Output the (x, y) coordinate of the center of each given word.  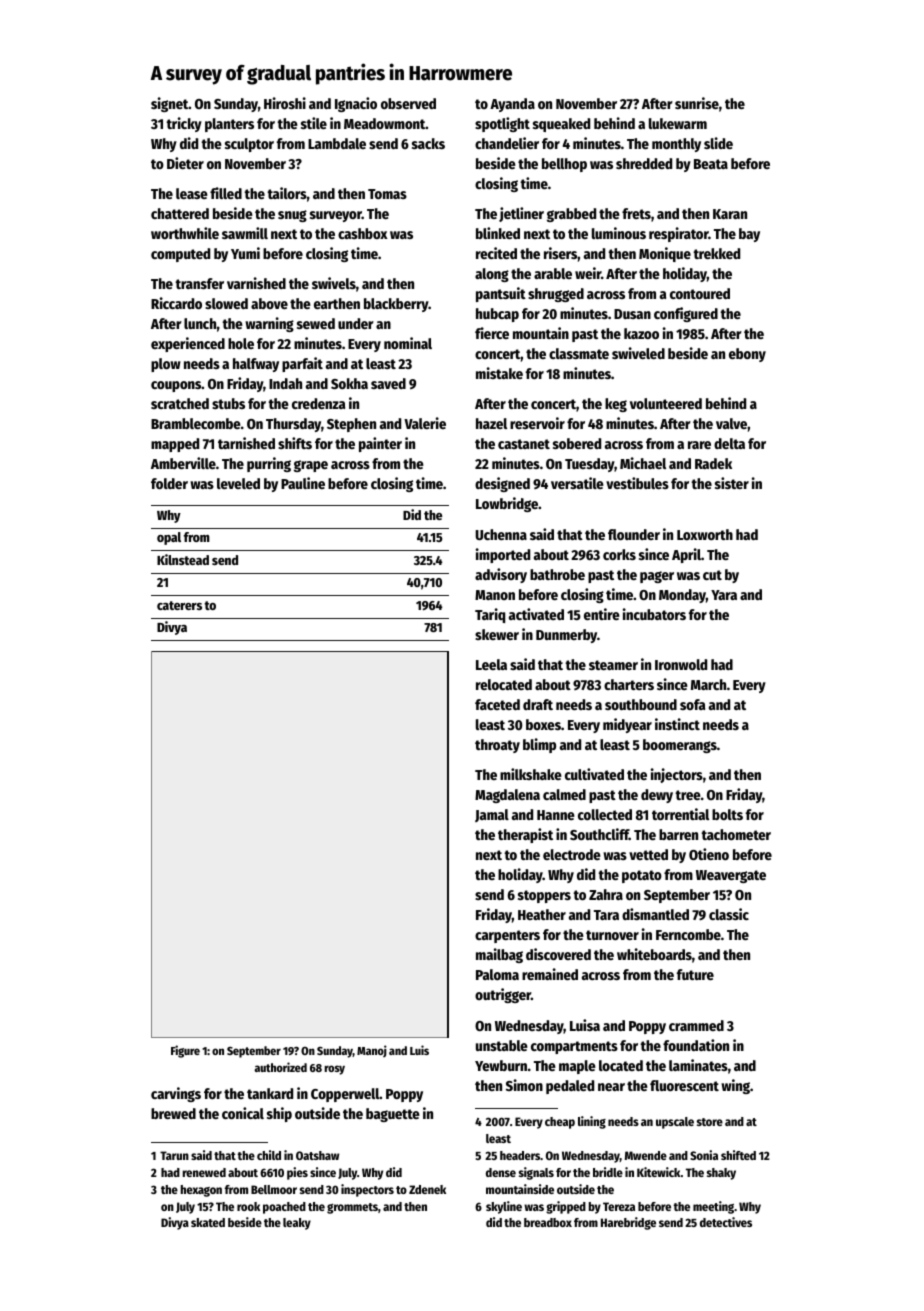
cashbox (363, 233)
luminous (619, 233)
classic (729, 914)
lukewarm (678, 123)
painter (380, 444)
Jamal (492, 815)
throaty (497, 746)
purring (269, 464)
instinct (677, 724)
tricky (184, 124)
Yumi (245, 253)
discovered (558, 954)
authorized (280, 1067)
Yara (724, 595)
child (269, 1155)
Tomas (387, 194)
